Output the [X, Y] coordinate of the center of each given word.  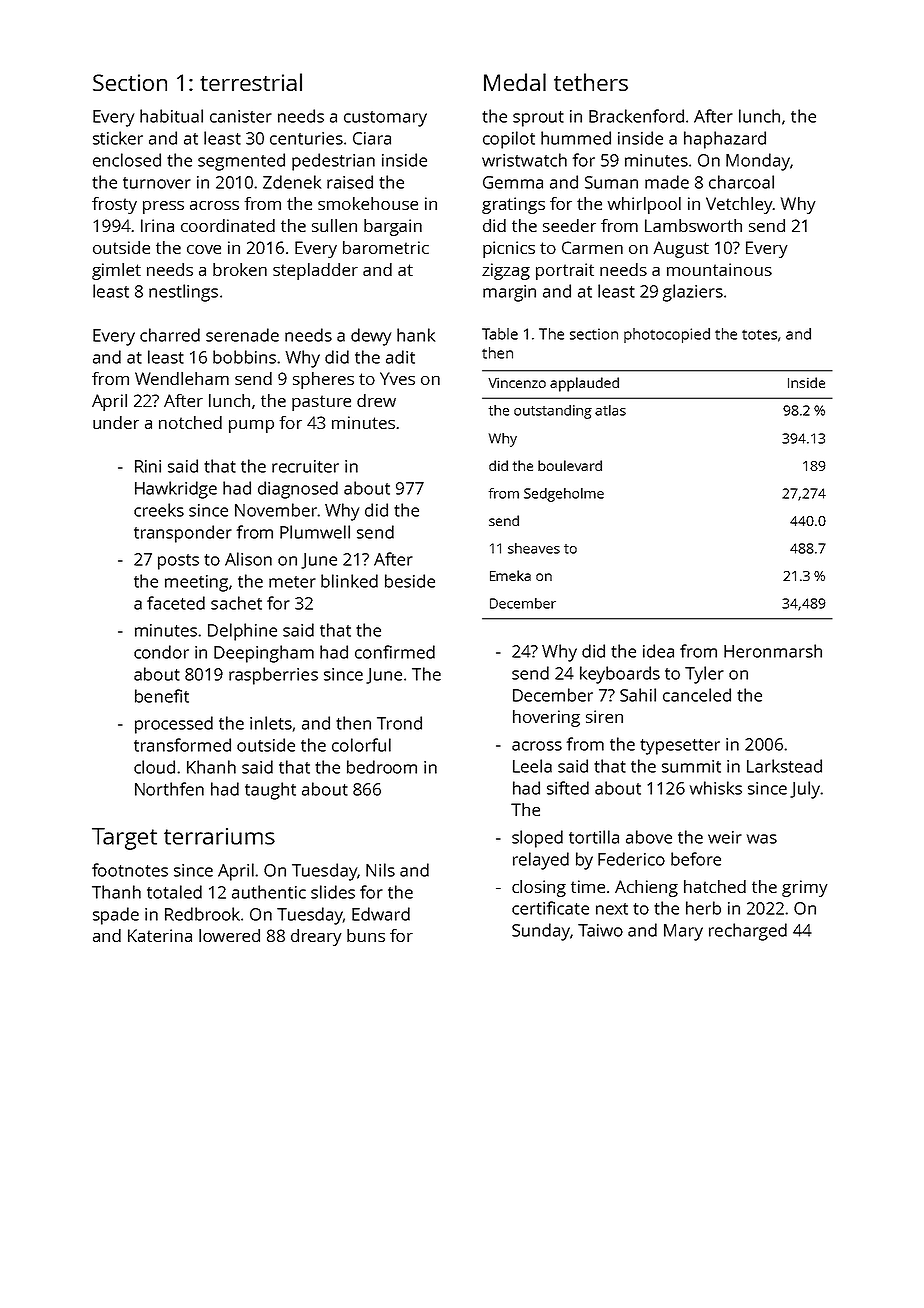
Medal [515, 82]
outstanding [553, 412]
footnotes [130, 870]
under [116, 422]
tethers [591, 82]
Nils [380, 870]
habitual [171, 116]
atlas [610, 410]
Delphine [242, 632]
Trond [399, 723]
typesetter [680, 747]
